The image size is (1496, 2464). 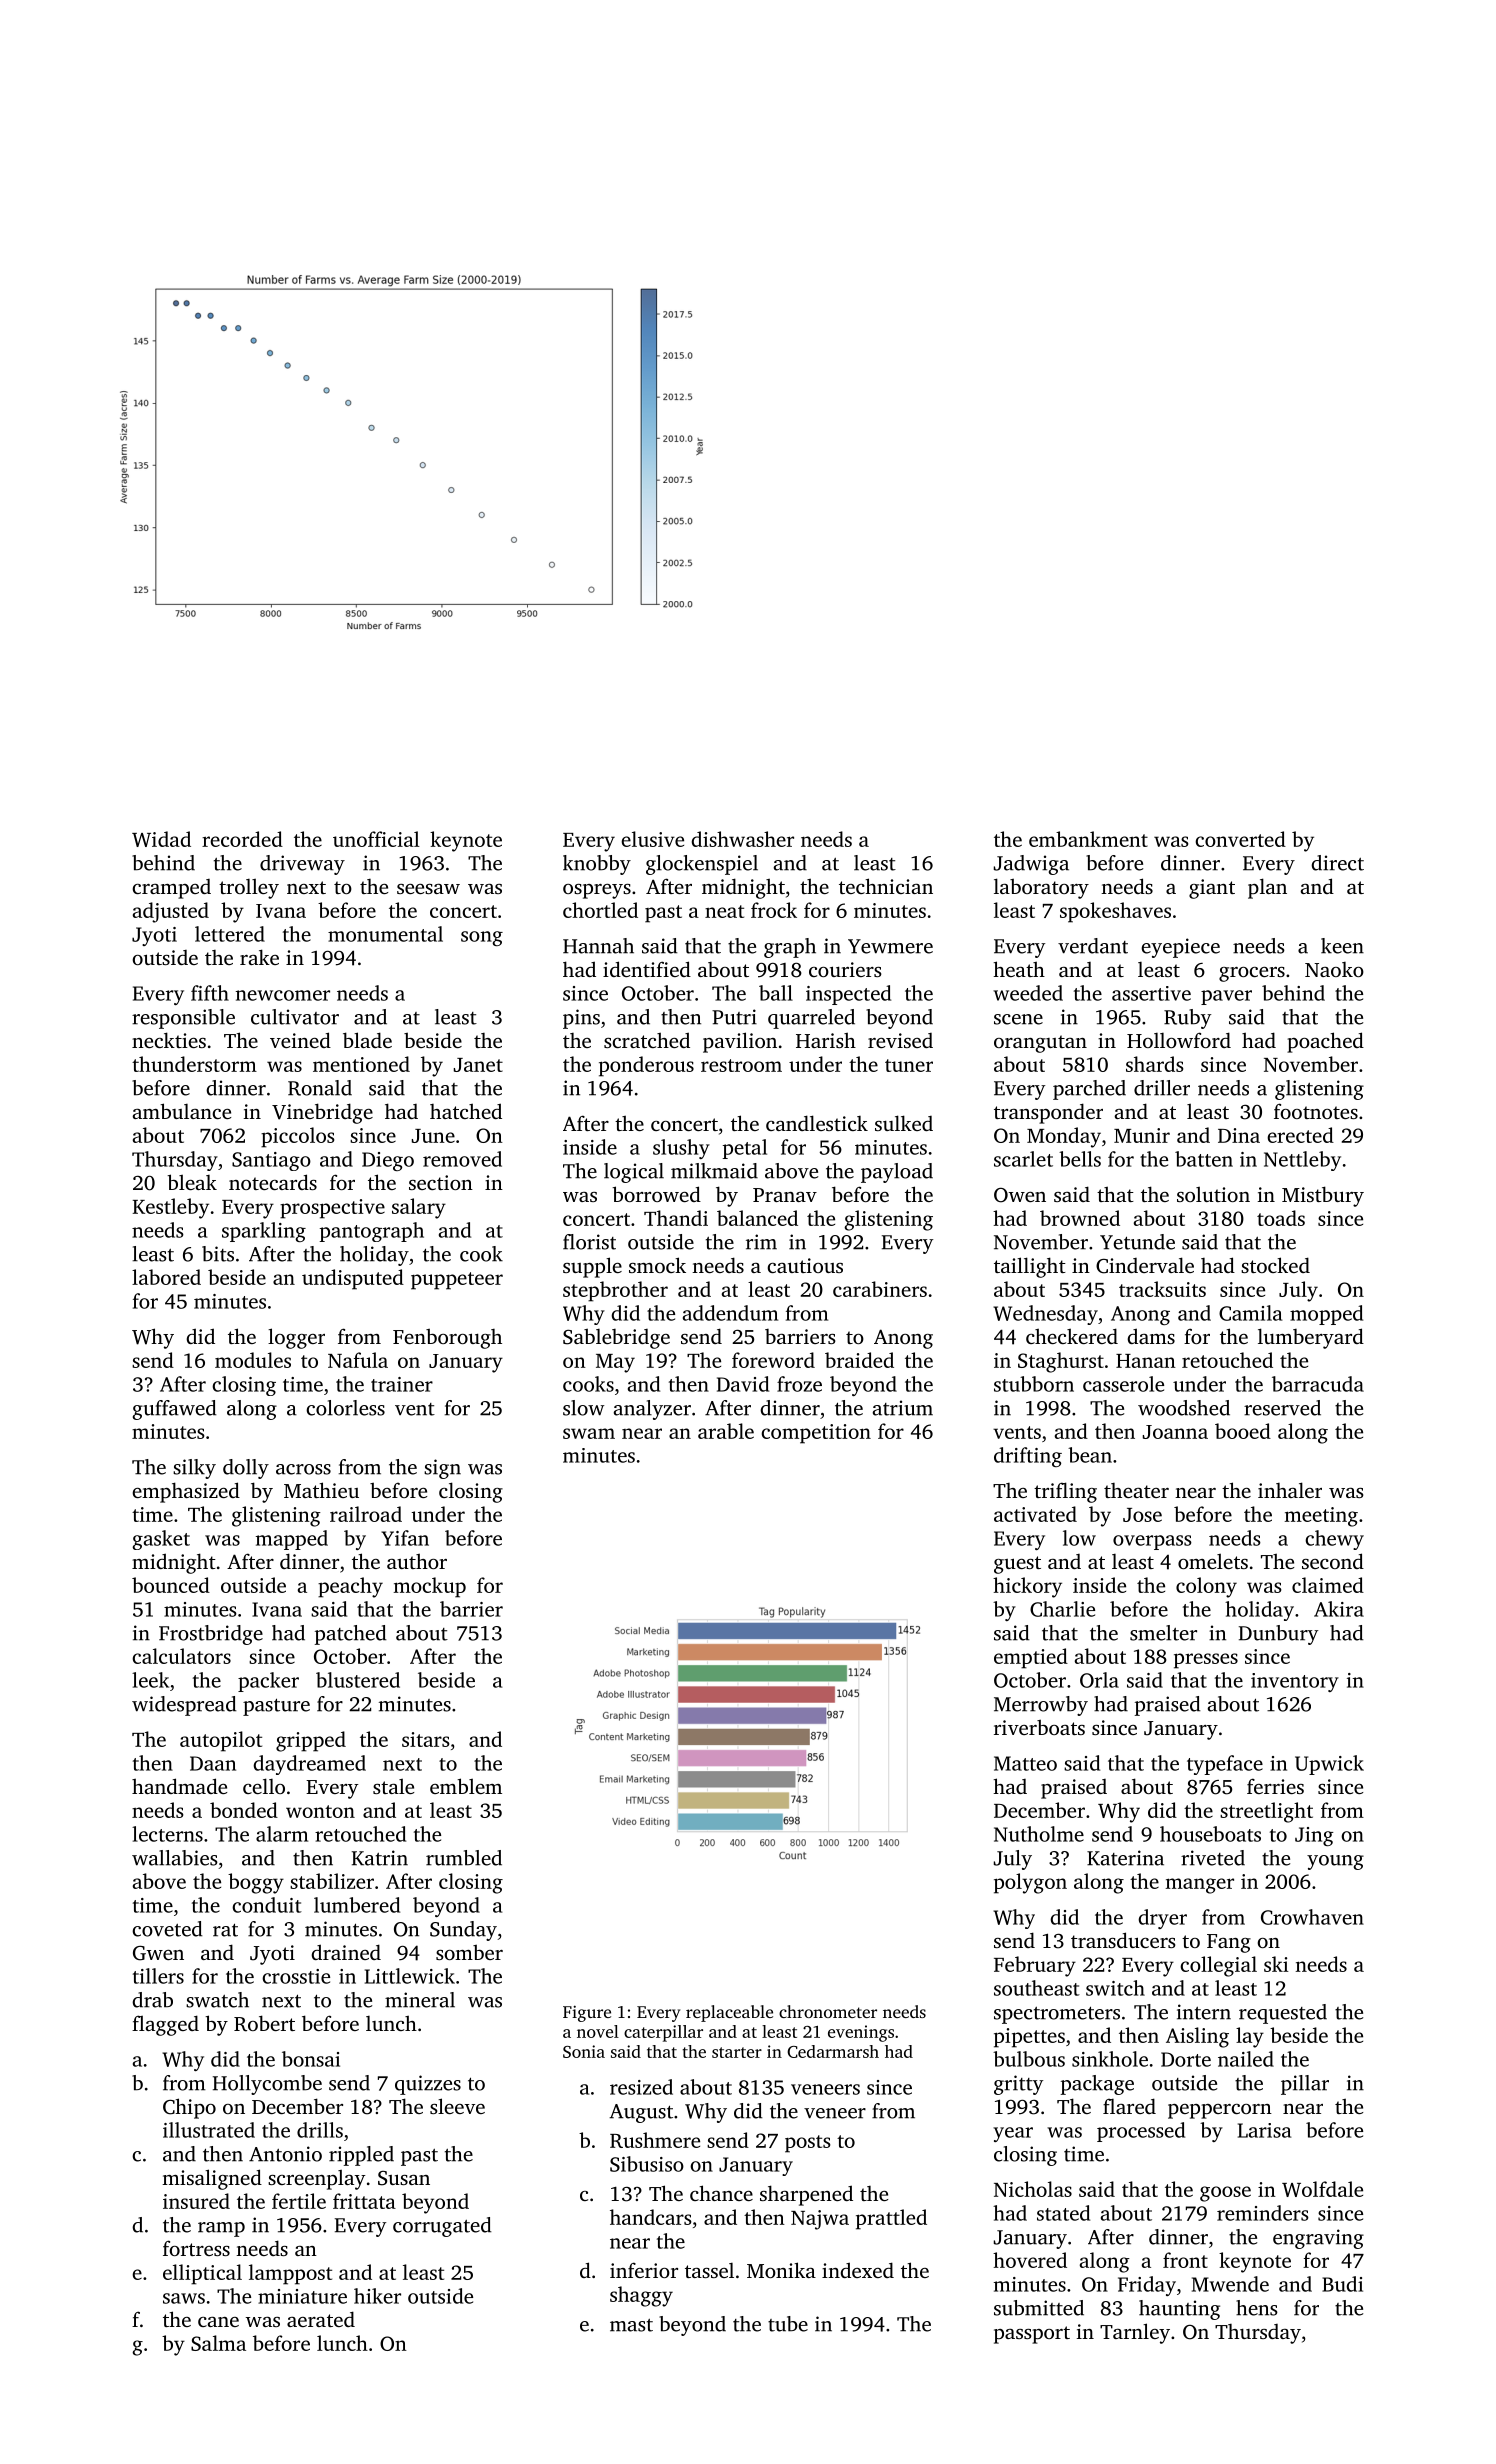 What do you see at coordinates (721, 2193) in the image?
I see `chance` at bounding box center [721, 2193].
